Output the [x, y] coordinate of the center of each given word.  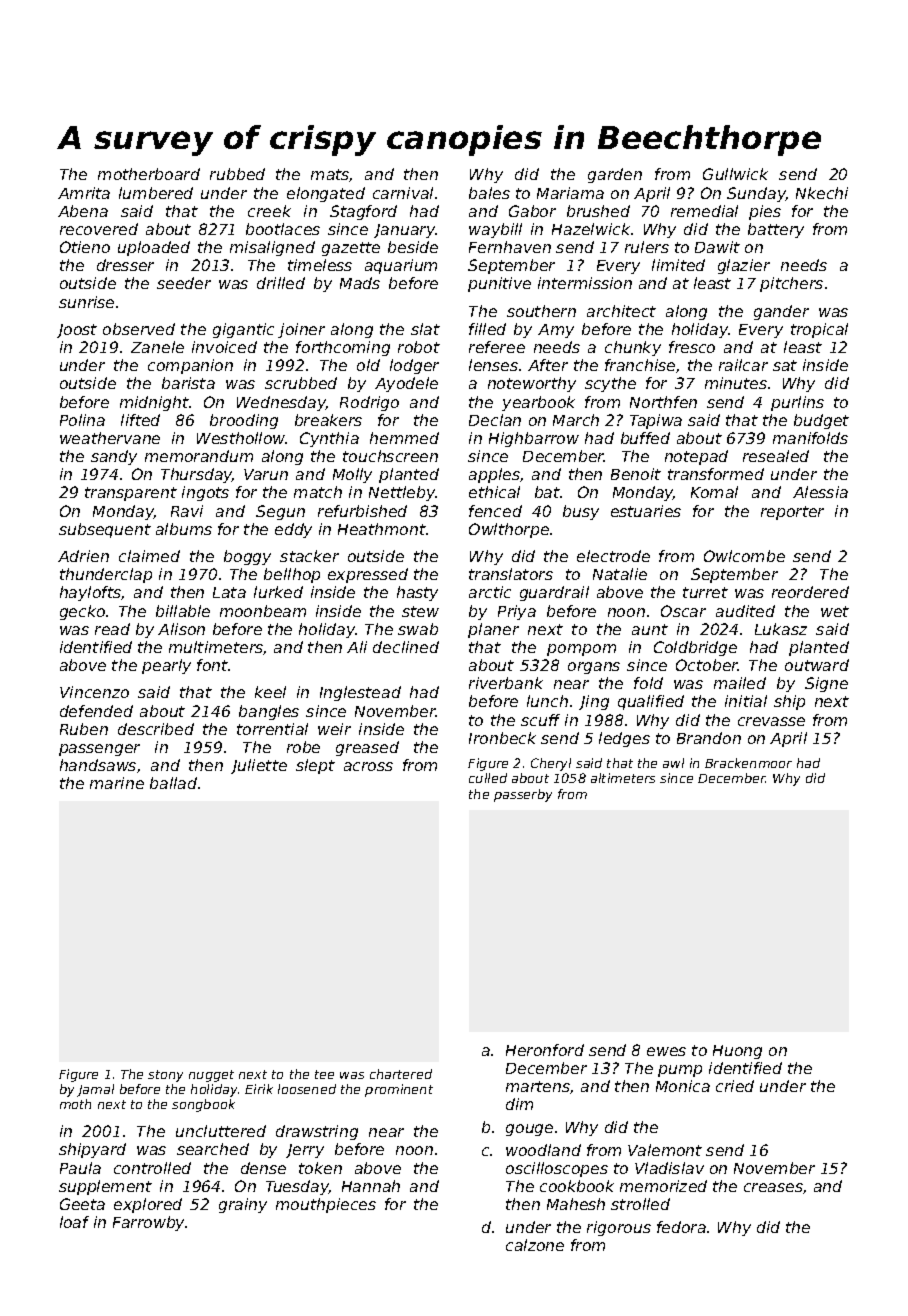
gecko [82, 612]
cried [735, 1086]
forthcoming [343, 348]
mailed [740, 683]
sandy [114, 457]
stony [165, 1076]
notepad [696, 457]
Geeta [82, 1204]
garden [615, 175]
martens [538, 1087]
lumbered [156, 193]
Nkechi [822, 193]
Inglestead [360, 693]
